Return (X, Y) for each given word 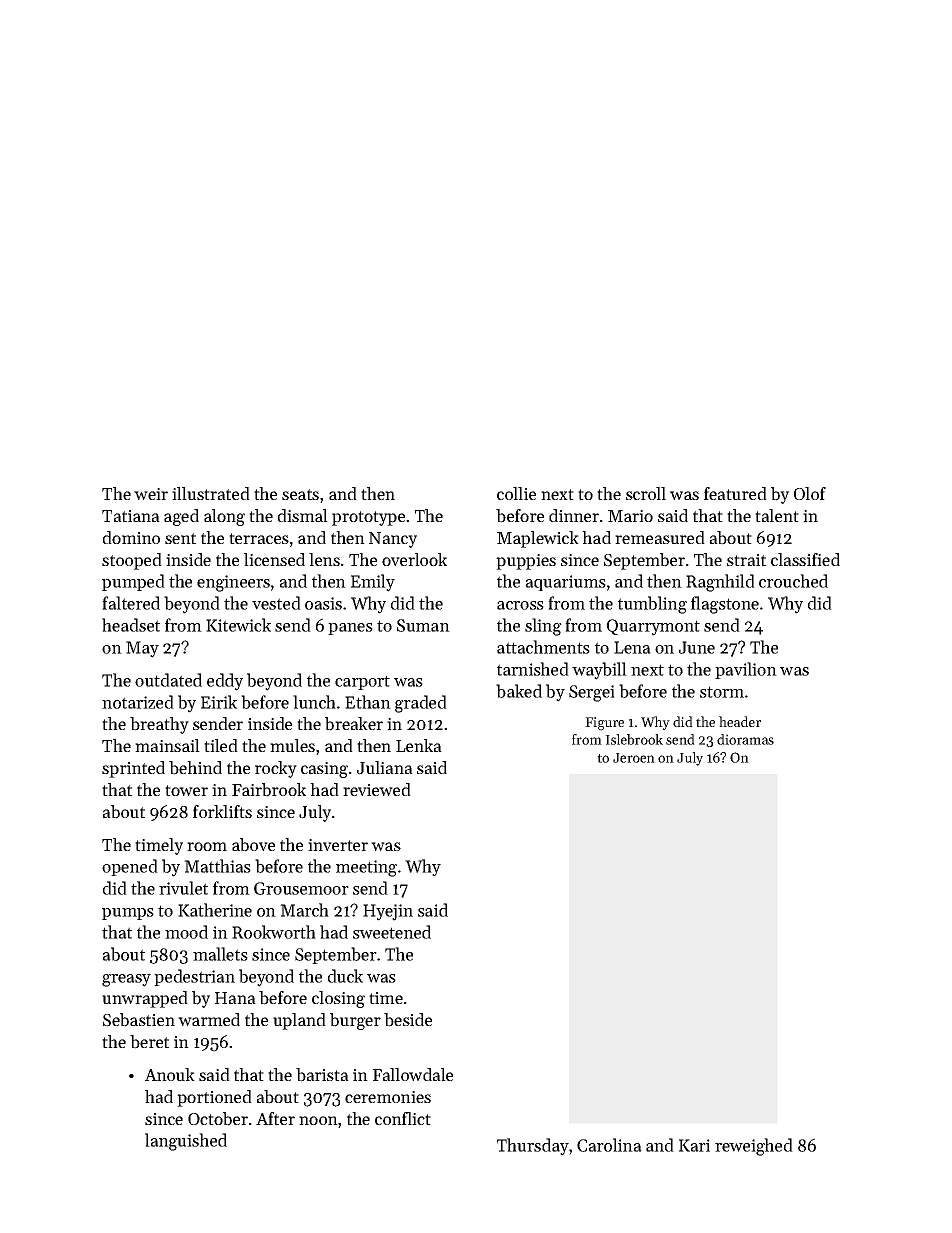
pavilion (746, 670)
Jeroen (634, 758)
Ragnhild (720, 583)
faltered (131, 603)
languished (186, 1142)
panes (350, 629)
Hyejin (388, 912)
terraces (259, 538)
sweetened (392, 932)
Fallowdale (413, 1074)
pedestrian (194, 977)
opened (130, 867)
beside (408, 1020)
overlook (414, 559)
